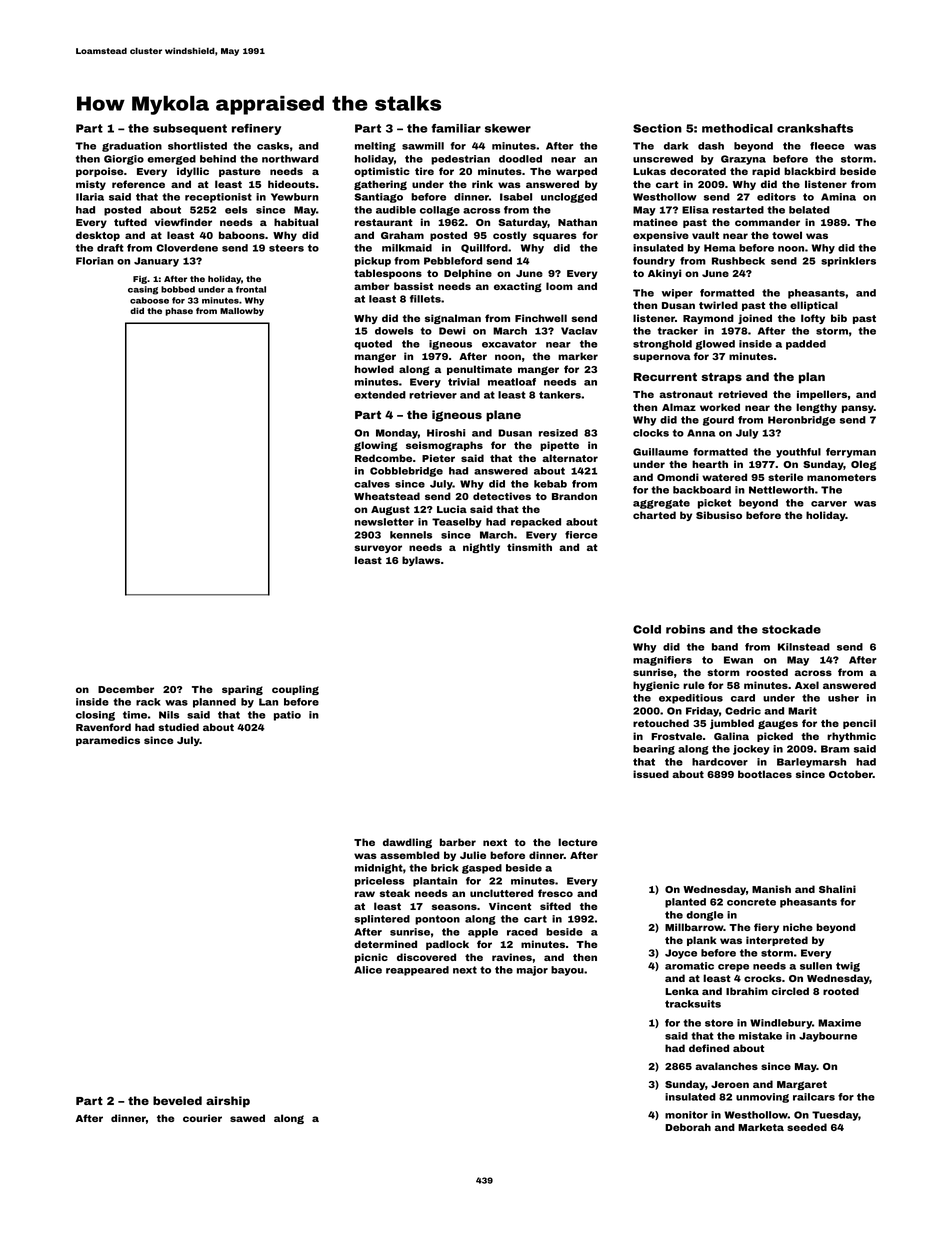 Image resolution: width=952 pixels, height=1233 pixels. Describe the element at coordinates (438, 458) in the screenshot. I see `Pieter` at that location.
